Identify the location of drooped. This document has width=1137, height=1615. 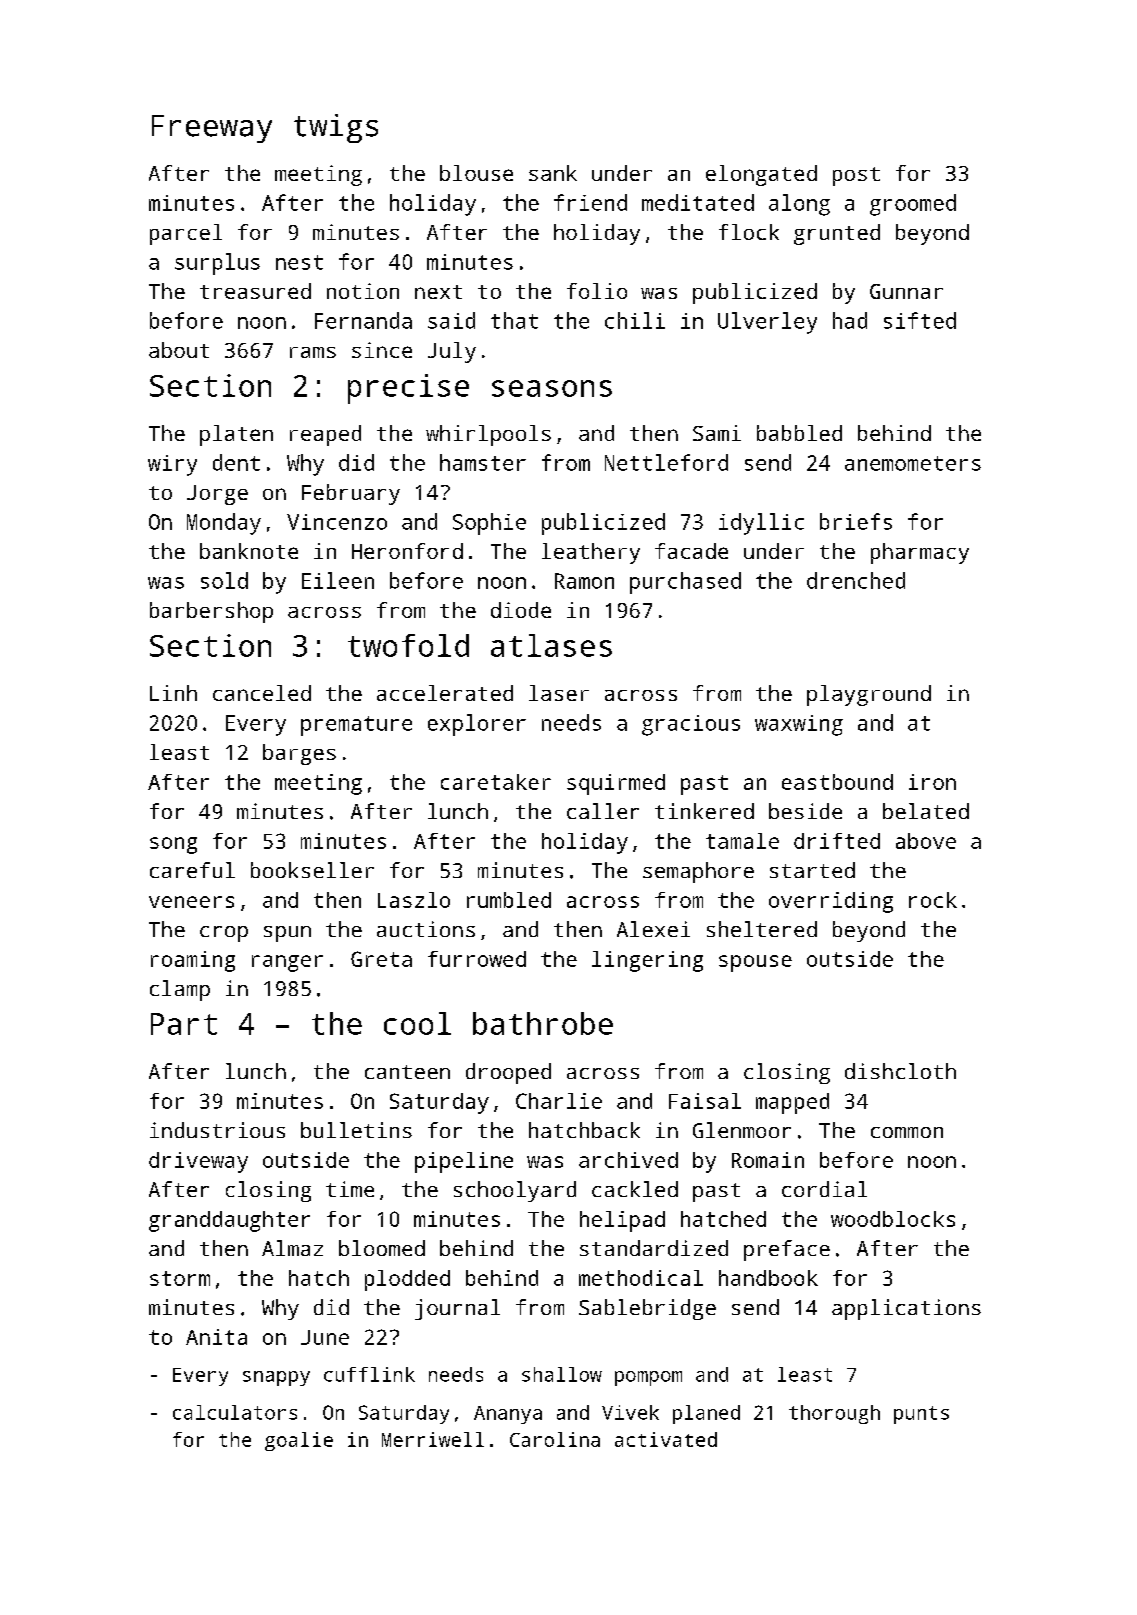
(508, 1073).
